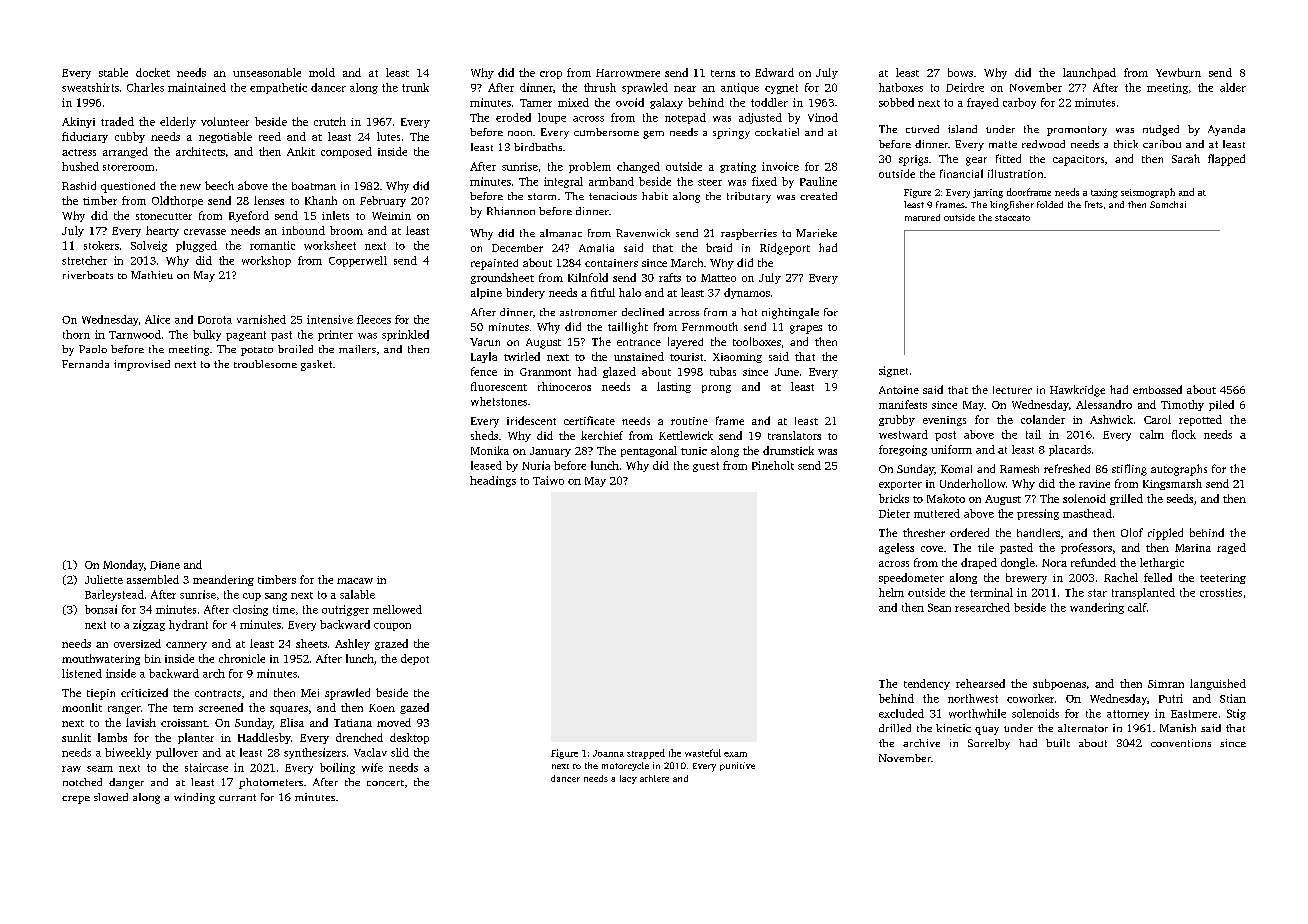 The width and height of the screenshot is (1308, 924). Describe the element at coordinates (548, 480) in the screenshot. I see `Taiwo` at that location.
